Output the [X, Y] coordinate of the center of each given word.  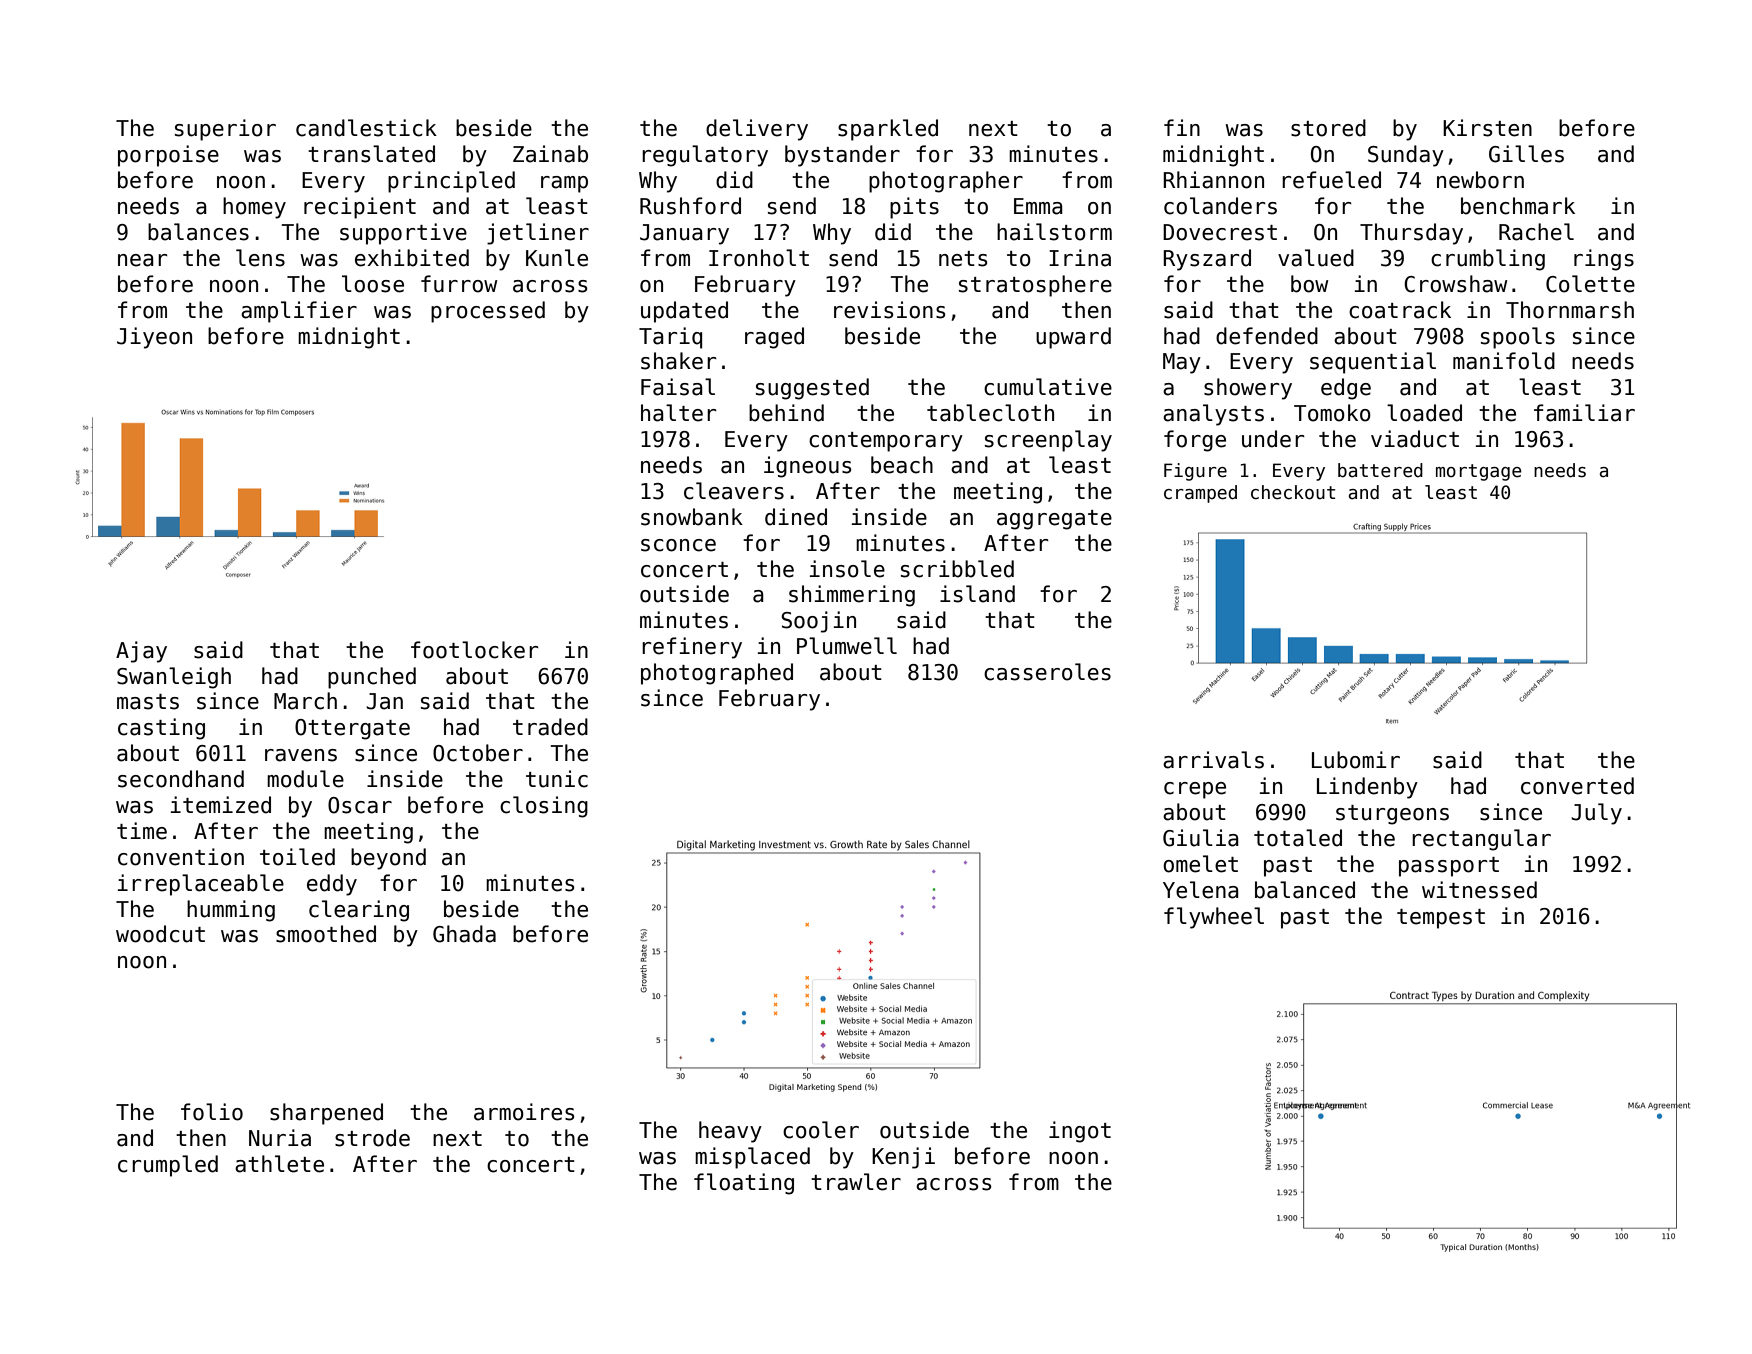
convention [181, 857]
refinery [692, 648]
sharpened [326, 1114]
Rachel [1536, 232]
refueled [1331, 180]
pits [914, 208]
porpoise [168, 156]
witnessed [1479, 890]
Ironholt [759, 258]
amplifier [299, 312]
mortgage [1479, 472]
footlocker [475, 650]
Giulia [1201, 838]
